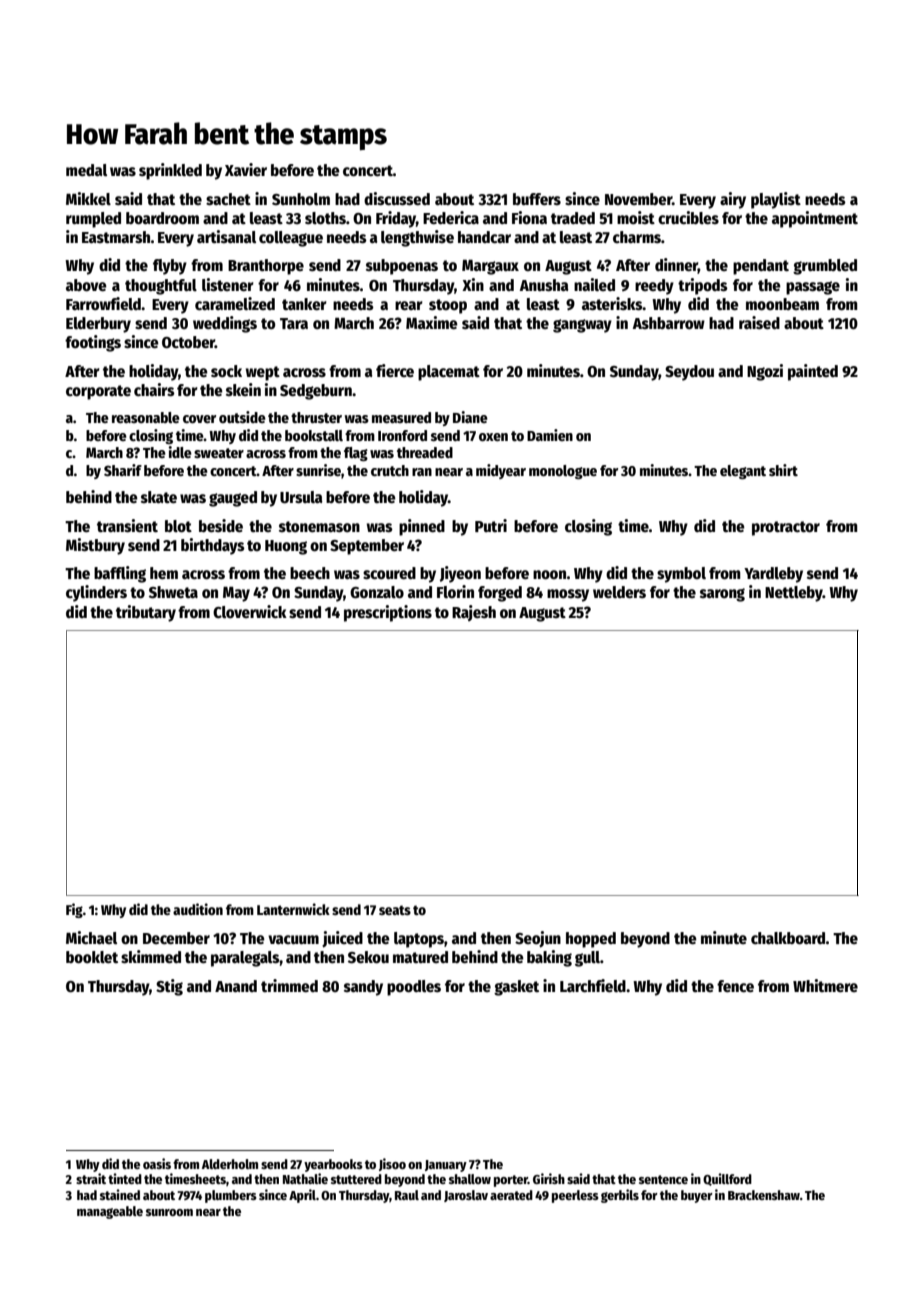 This image has height=1308, width=924. What do you see at coordinates (402, 267) in the image?
I see `subpoenas` at bounding box center [402, 267].
